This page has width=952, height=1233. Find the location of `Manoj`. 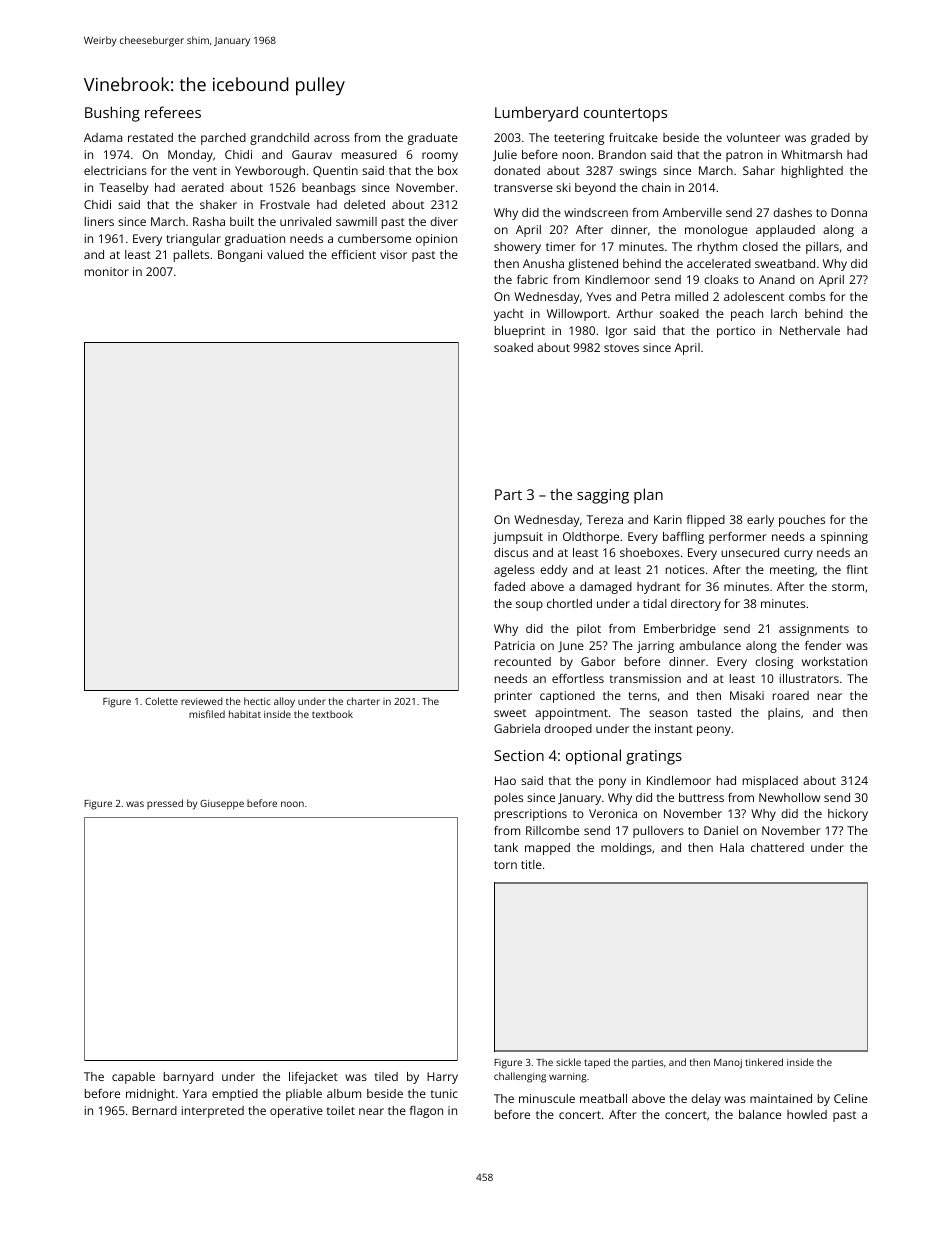

Manoj is located at coordinates (728, 1064).
